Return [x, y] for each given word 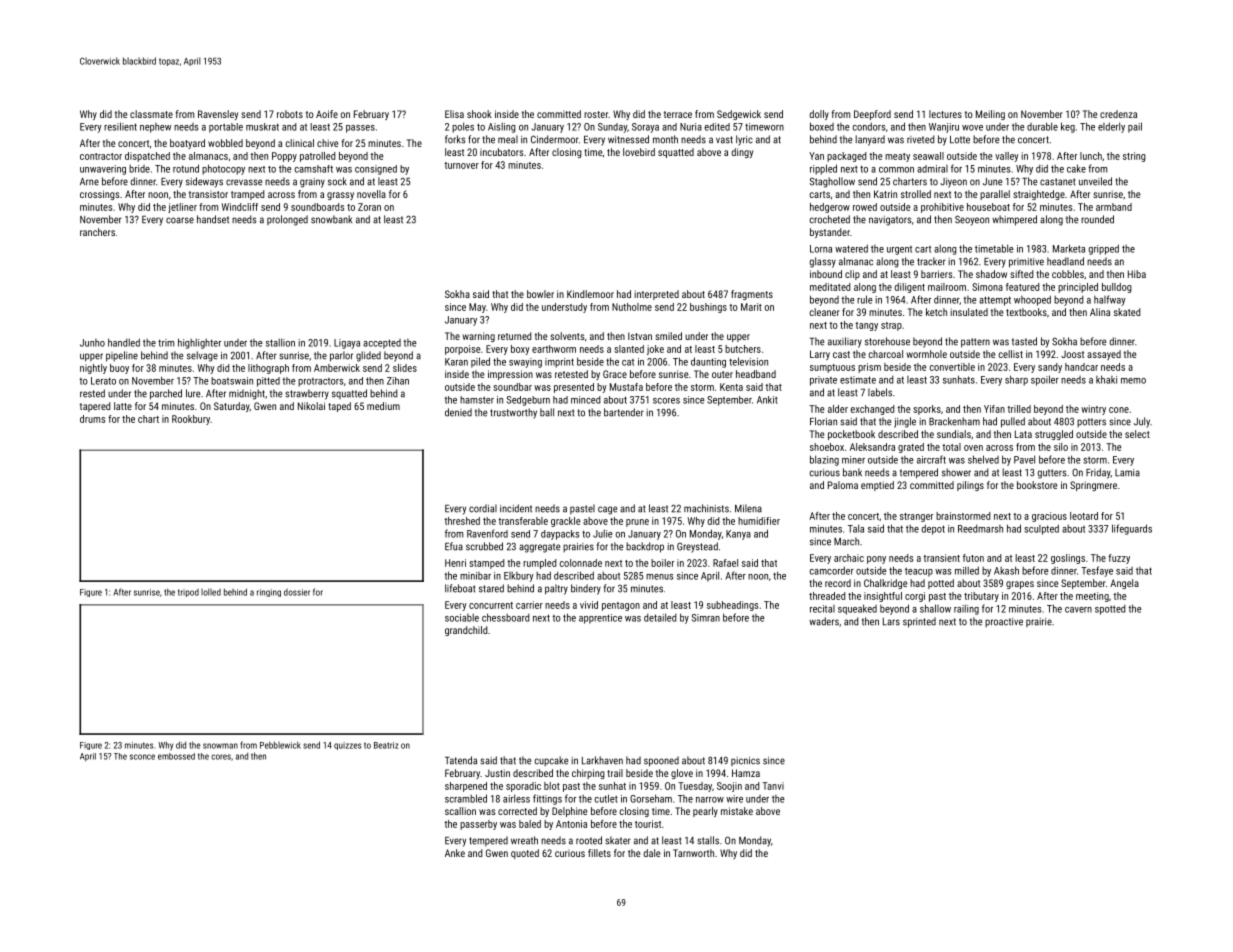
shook [479, 114]
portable [226, 128]
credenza [1118, 114]
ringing [269, 593]
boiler [662, 563]
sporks [927, 410]
